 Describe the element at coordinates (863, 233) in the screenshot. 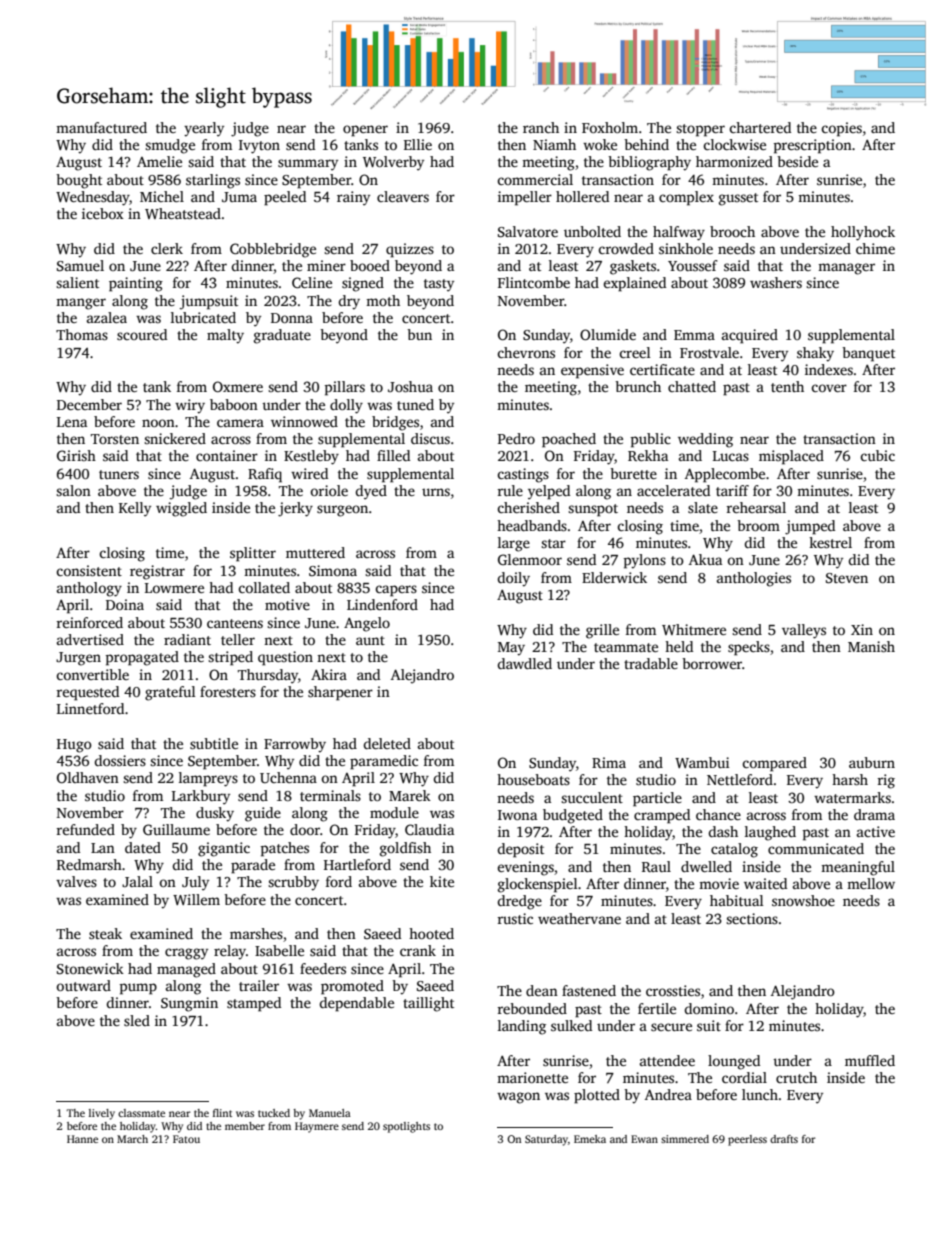

I see `hollyhock` at that location.
